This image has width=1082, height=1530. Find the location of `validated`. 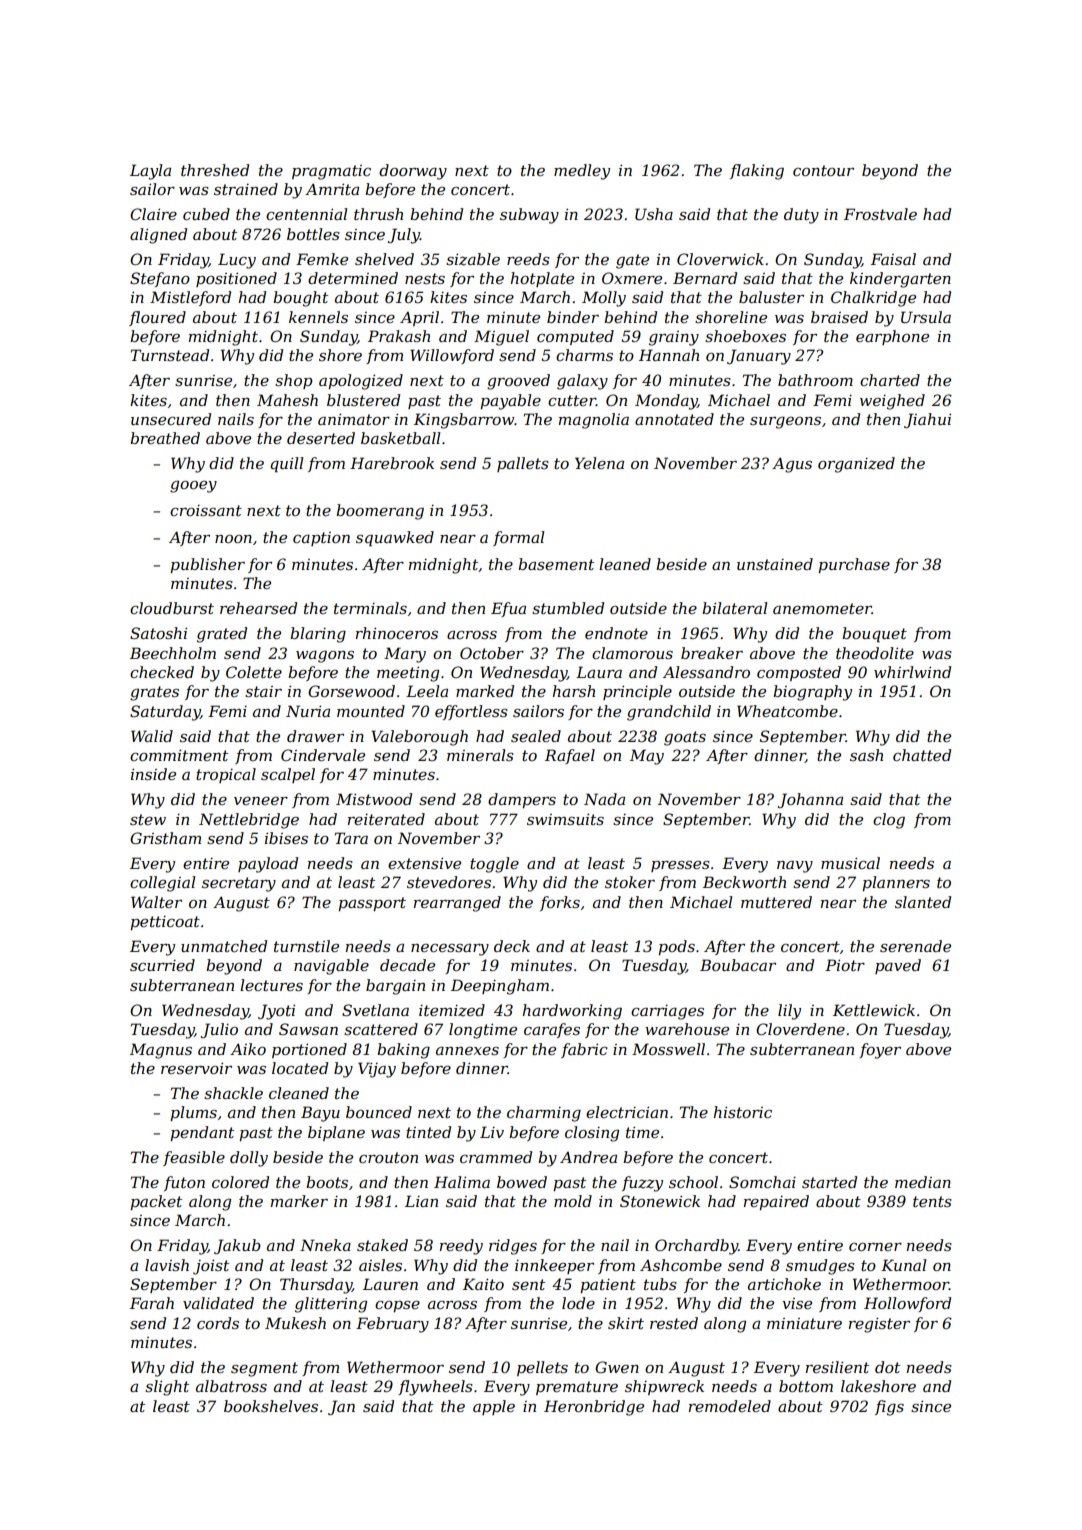

validated is located at coordinates (218, 1303).
